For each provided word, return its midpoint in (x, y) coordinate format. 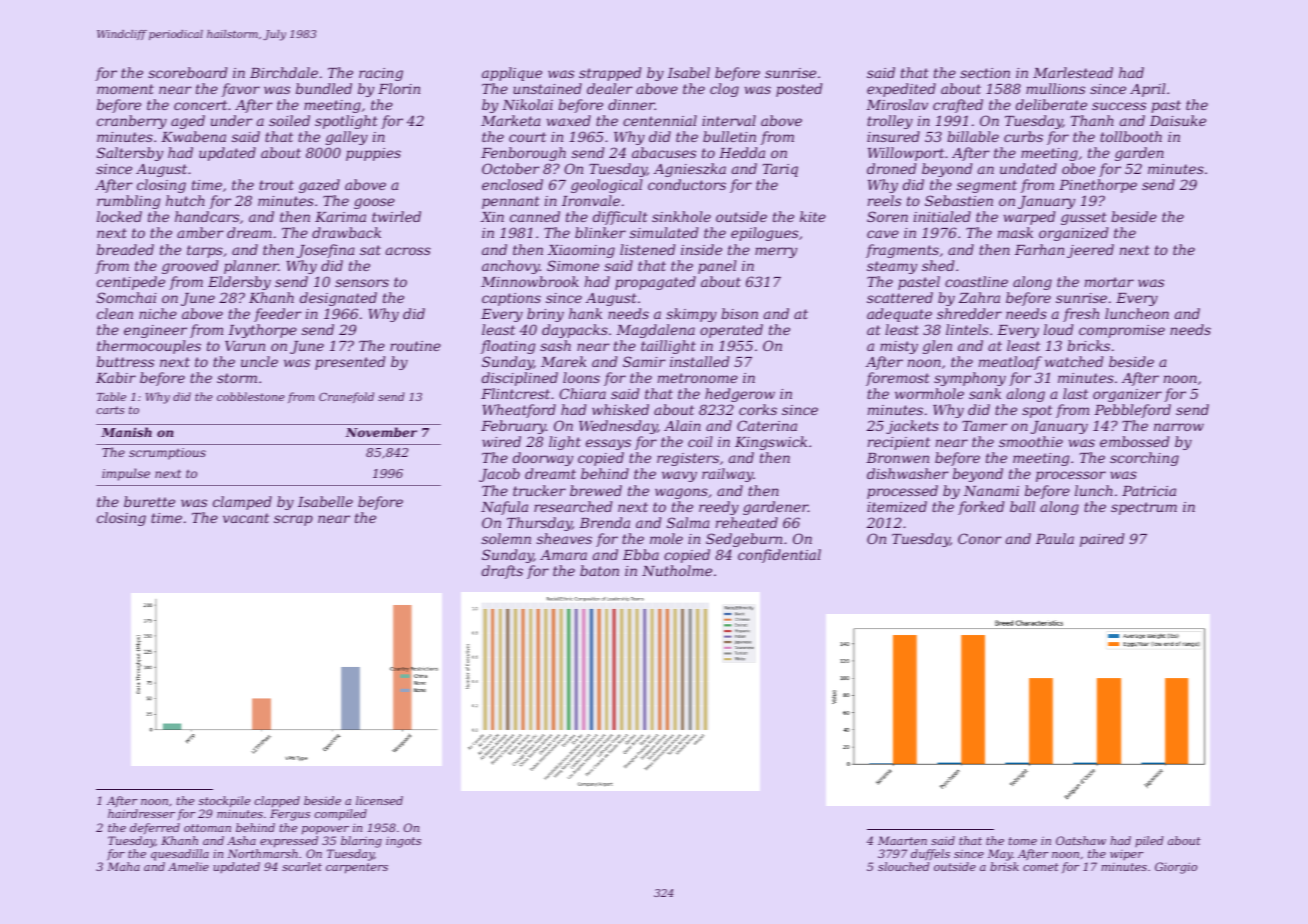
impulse (126, 474)
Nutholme (677, 570)
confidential (779, 556)
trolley (890, 122)
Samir (644, 361)
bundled (324, 88)
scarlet (302, 866)
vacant (246, 518)
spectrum (1144, 508)
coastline (976, 281)
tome (1023, 841)
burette (149, 501)
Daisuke (1178, 120)
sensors (362, 283)
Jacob (499, 475)
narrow (1179, 427)
